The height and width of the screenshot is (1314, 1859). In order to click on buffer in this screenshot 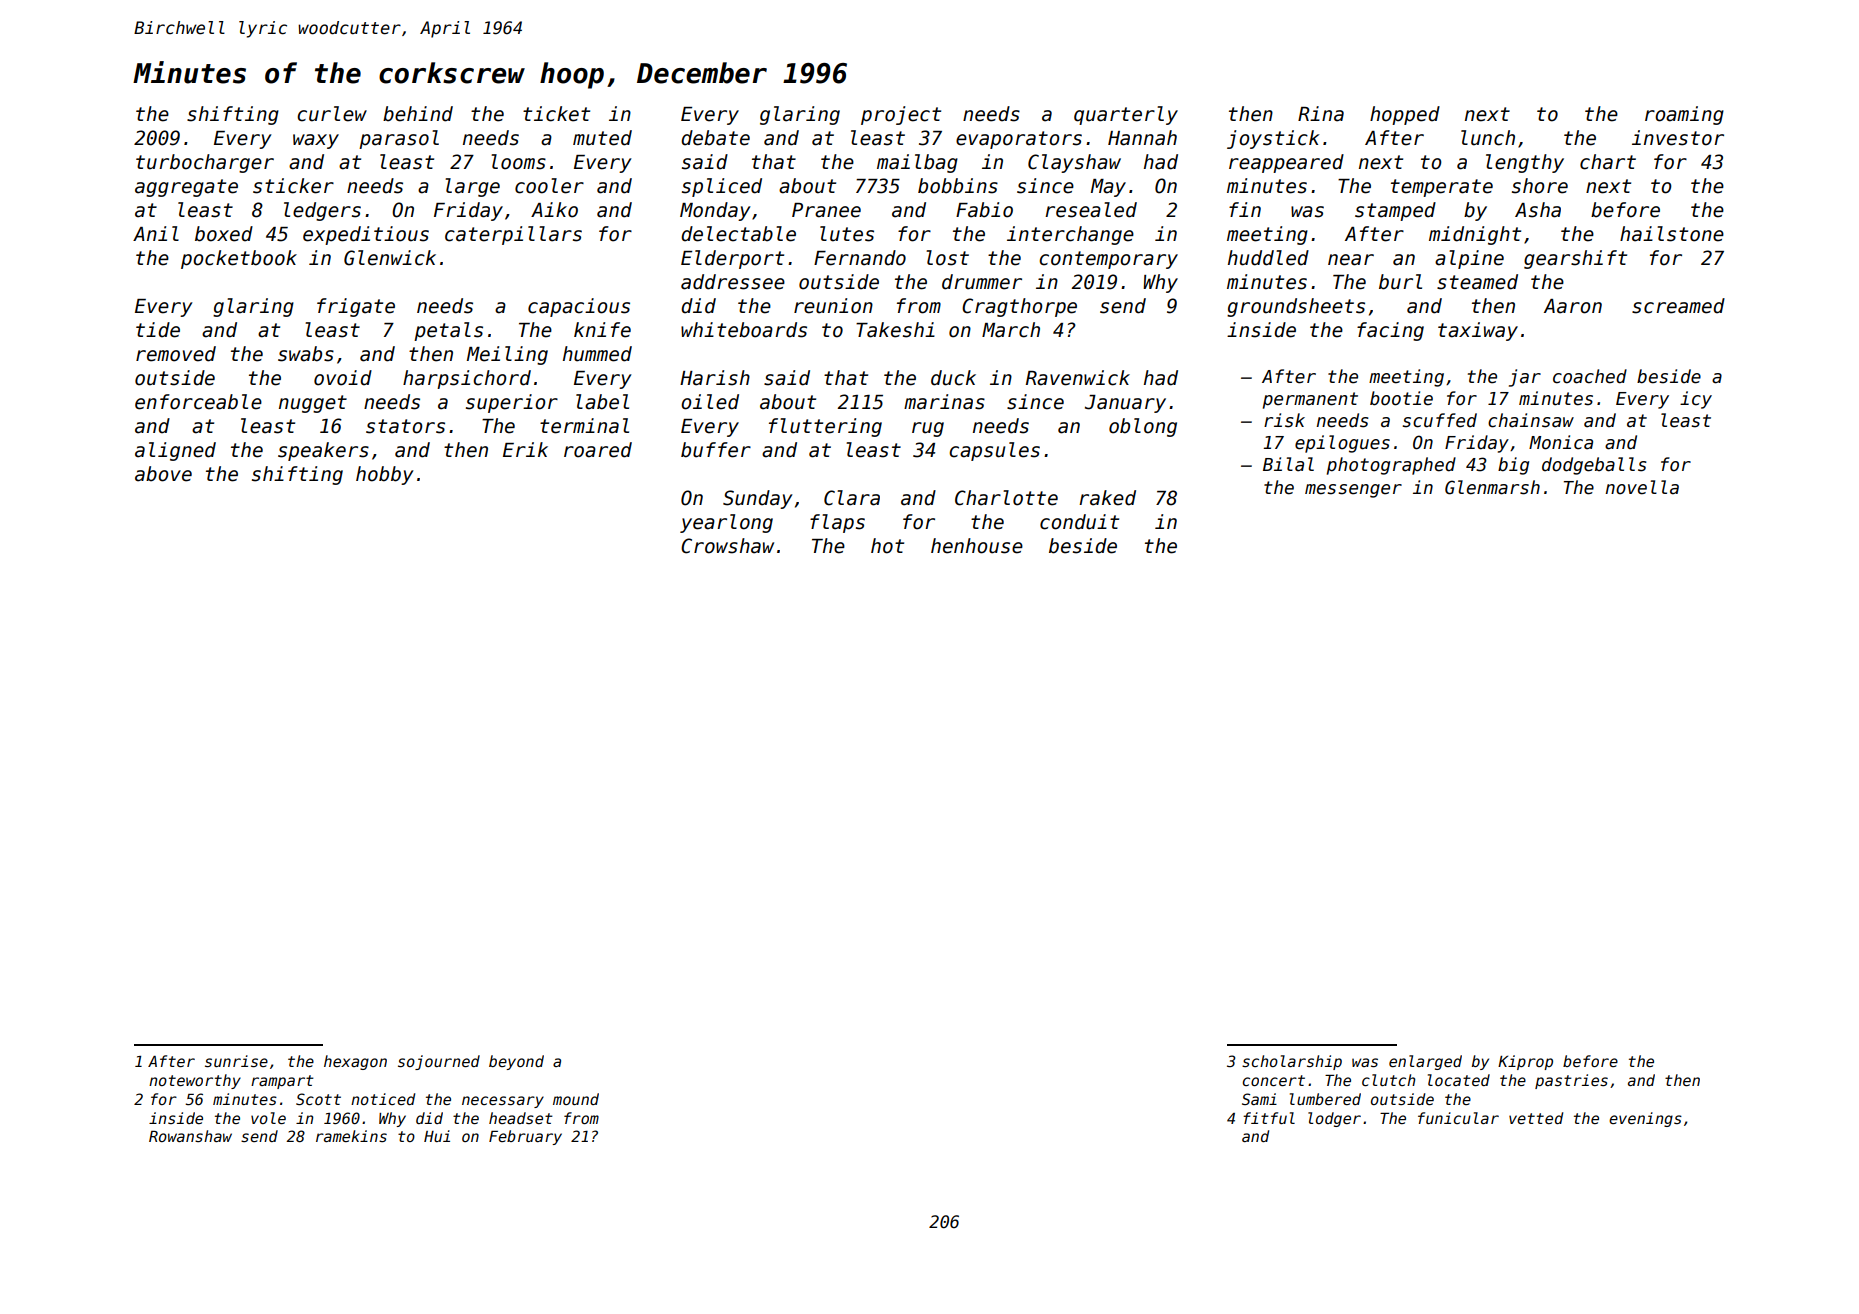, I will do `click(716, 450)`.
